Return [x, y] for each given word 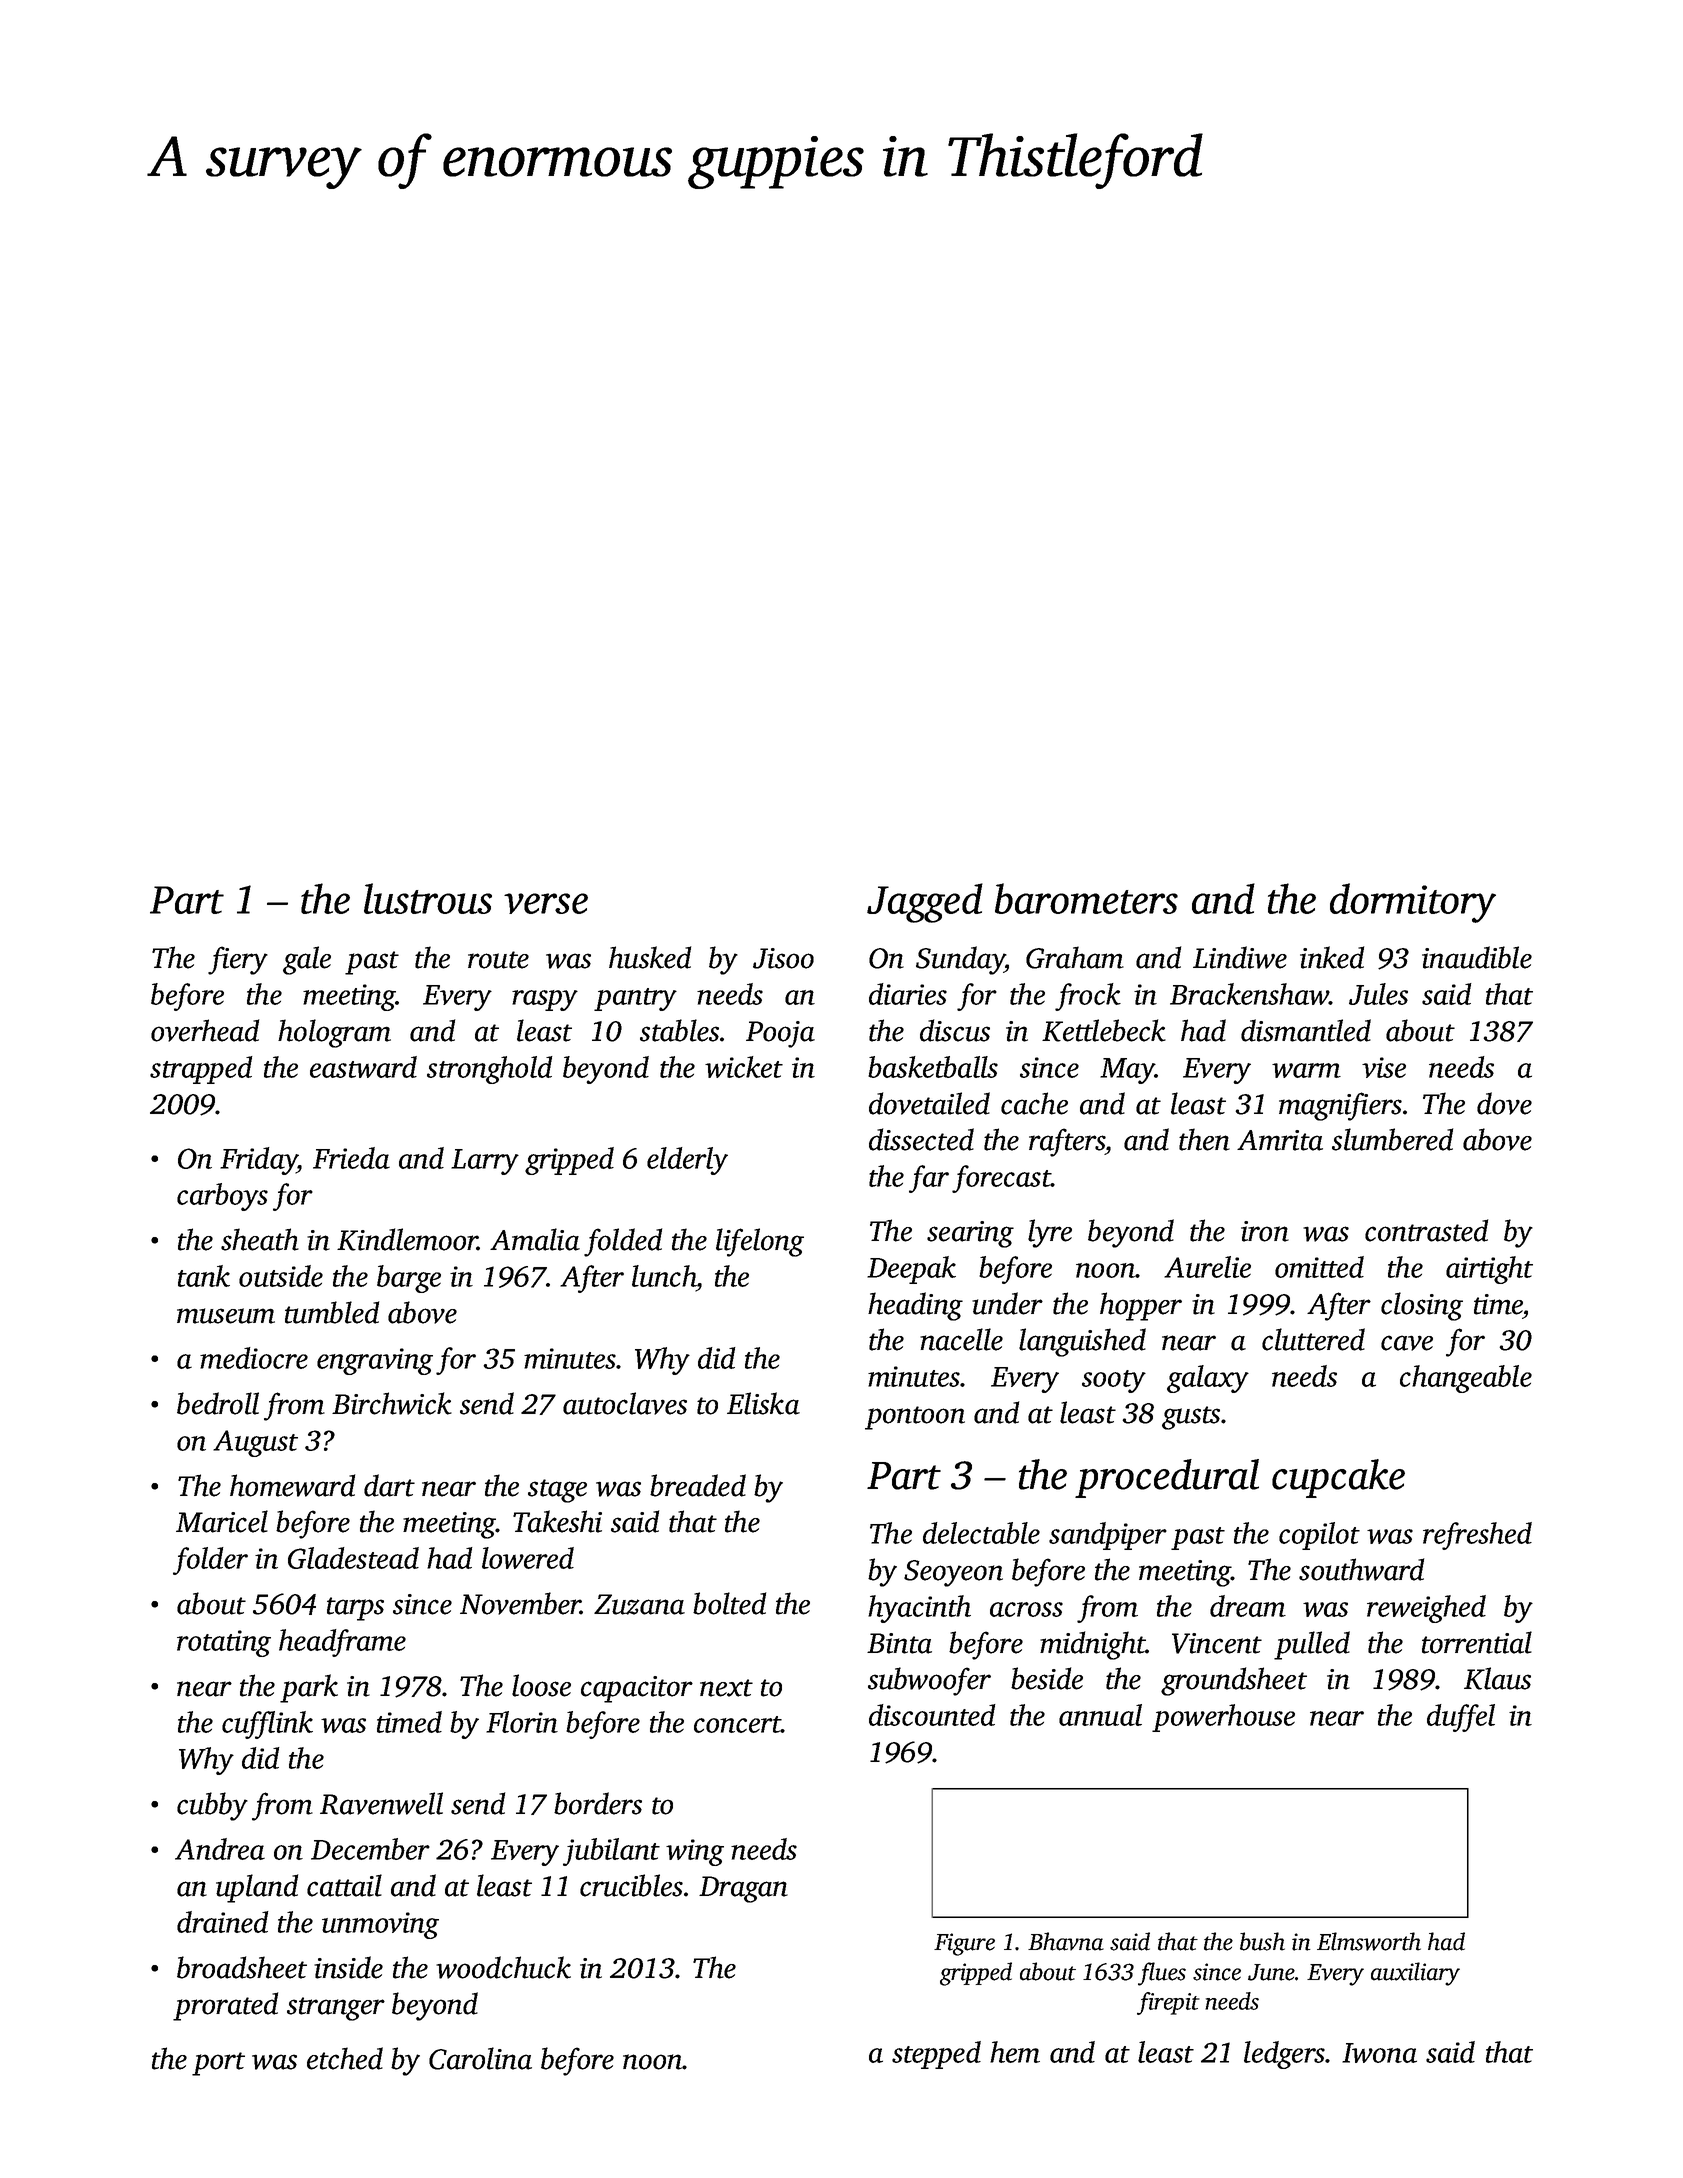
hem [1015, 2052]
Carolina [480, 2058]
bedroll [218, 1403]
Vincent [1217, 1643]
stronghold [490, 1070]
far [929, 1179]
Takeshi [557, 1521]
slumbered [1392, 1139]
